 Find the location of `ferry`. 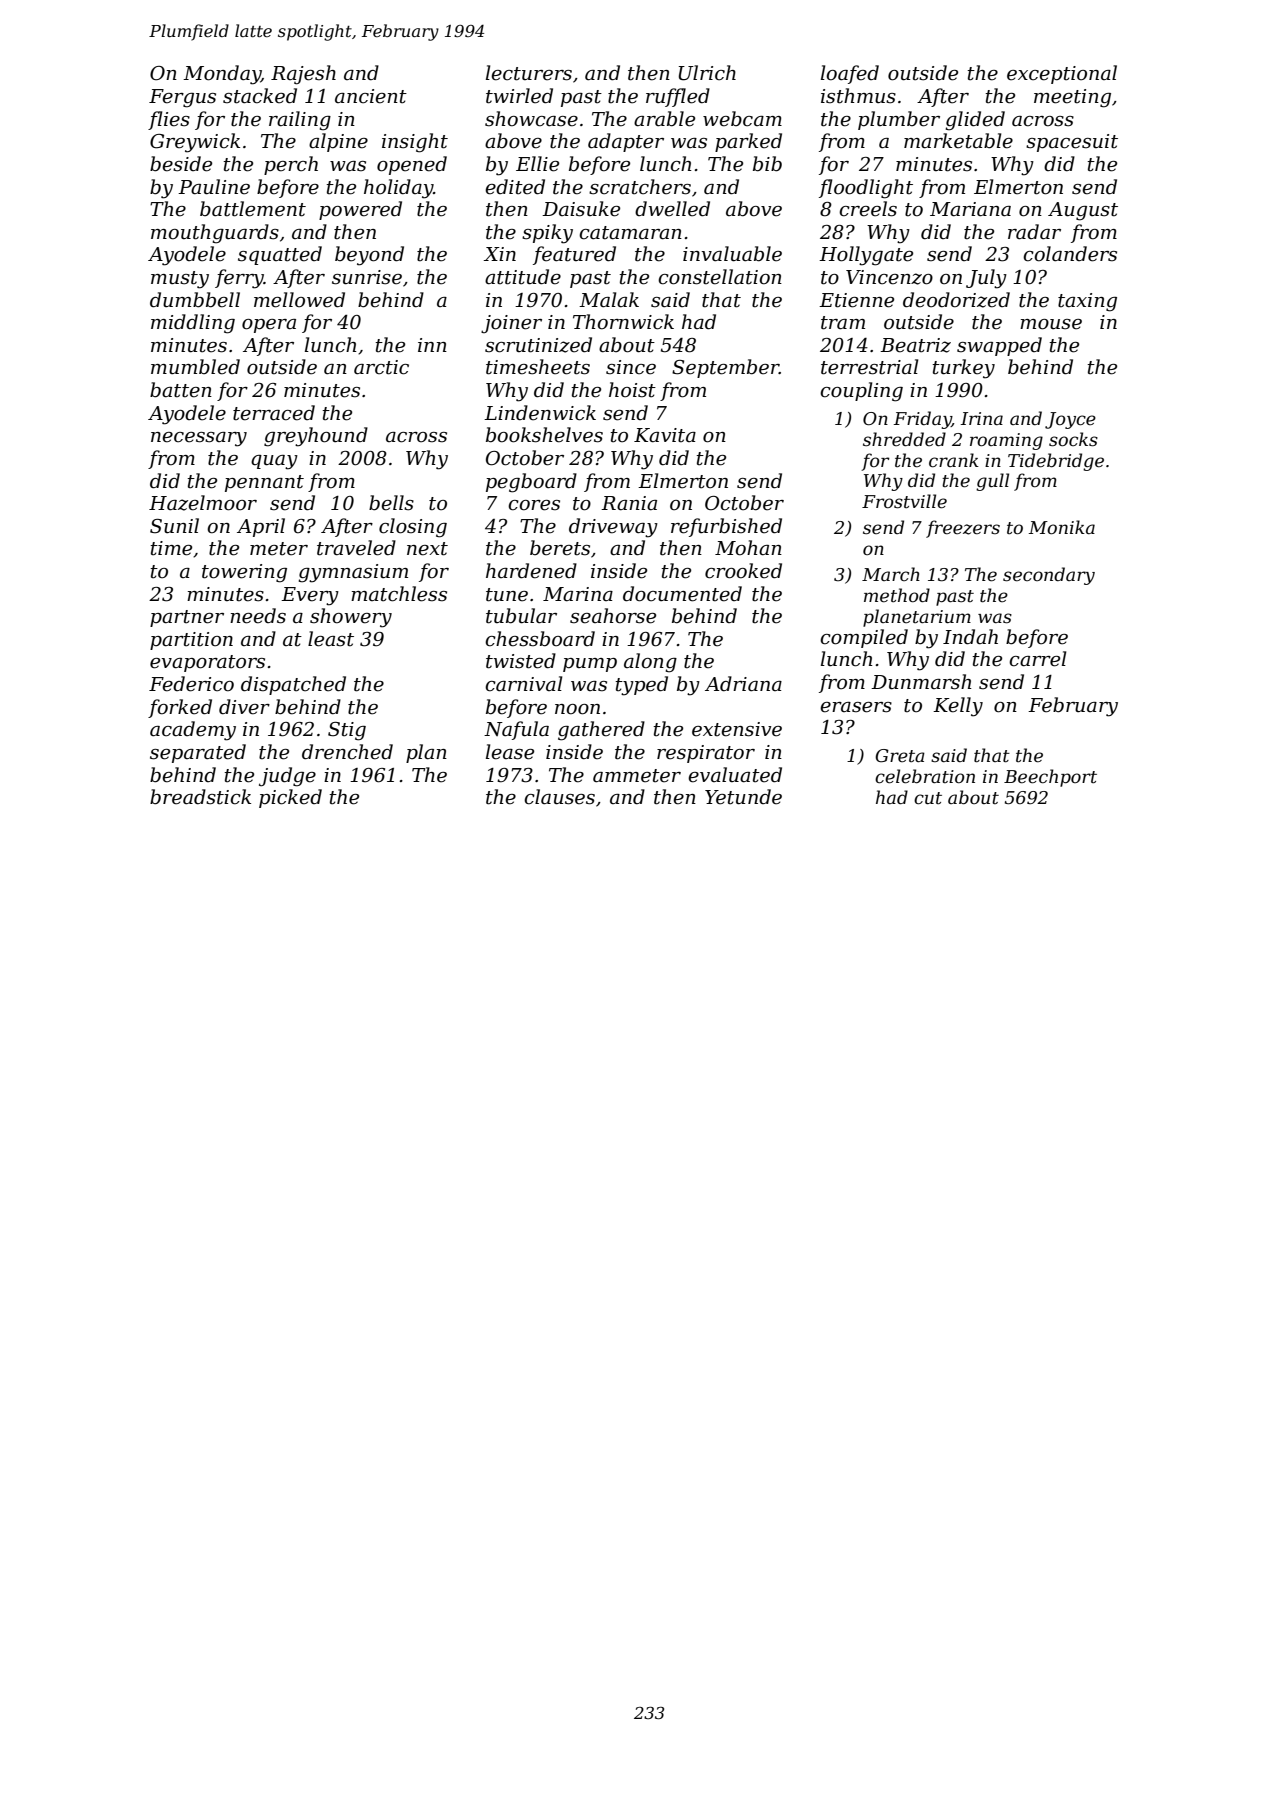

ferry is located at coordinates (239, 279).
